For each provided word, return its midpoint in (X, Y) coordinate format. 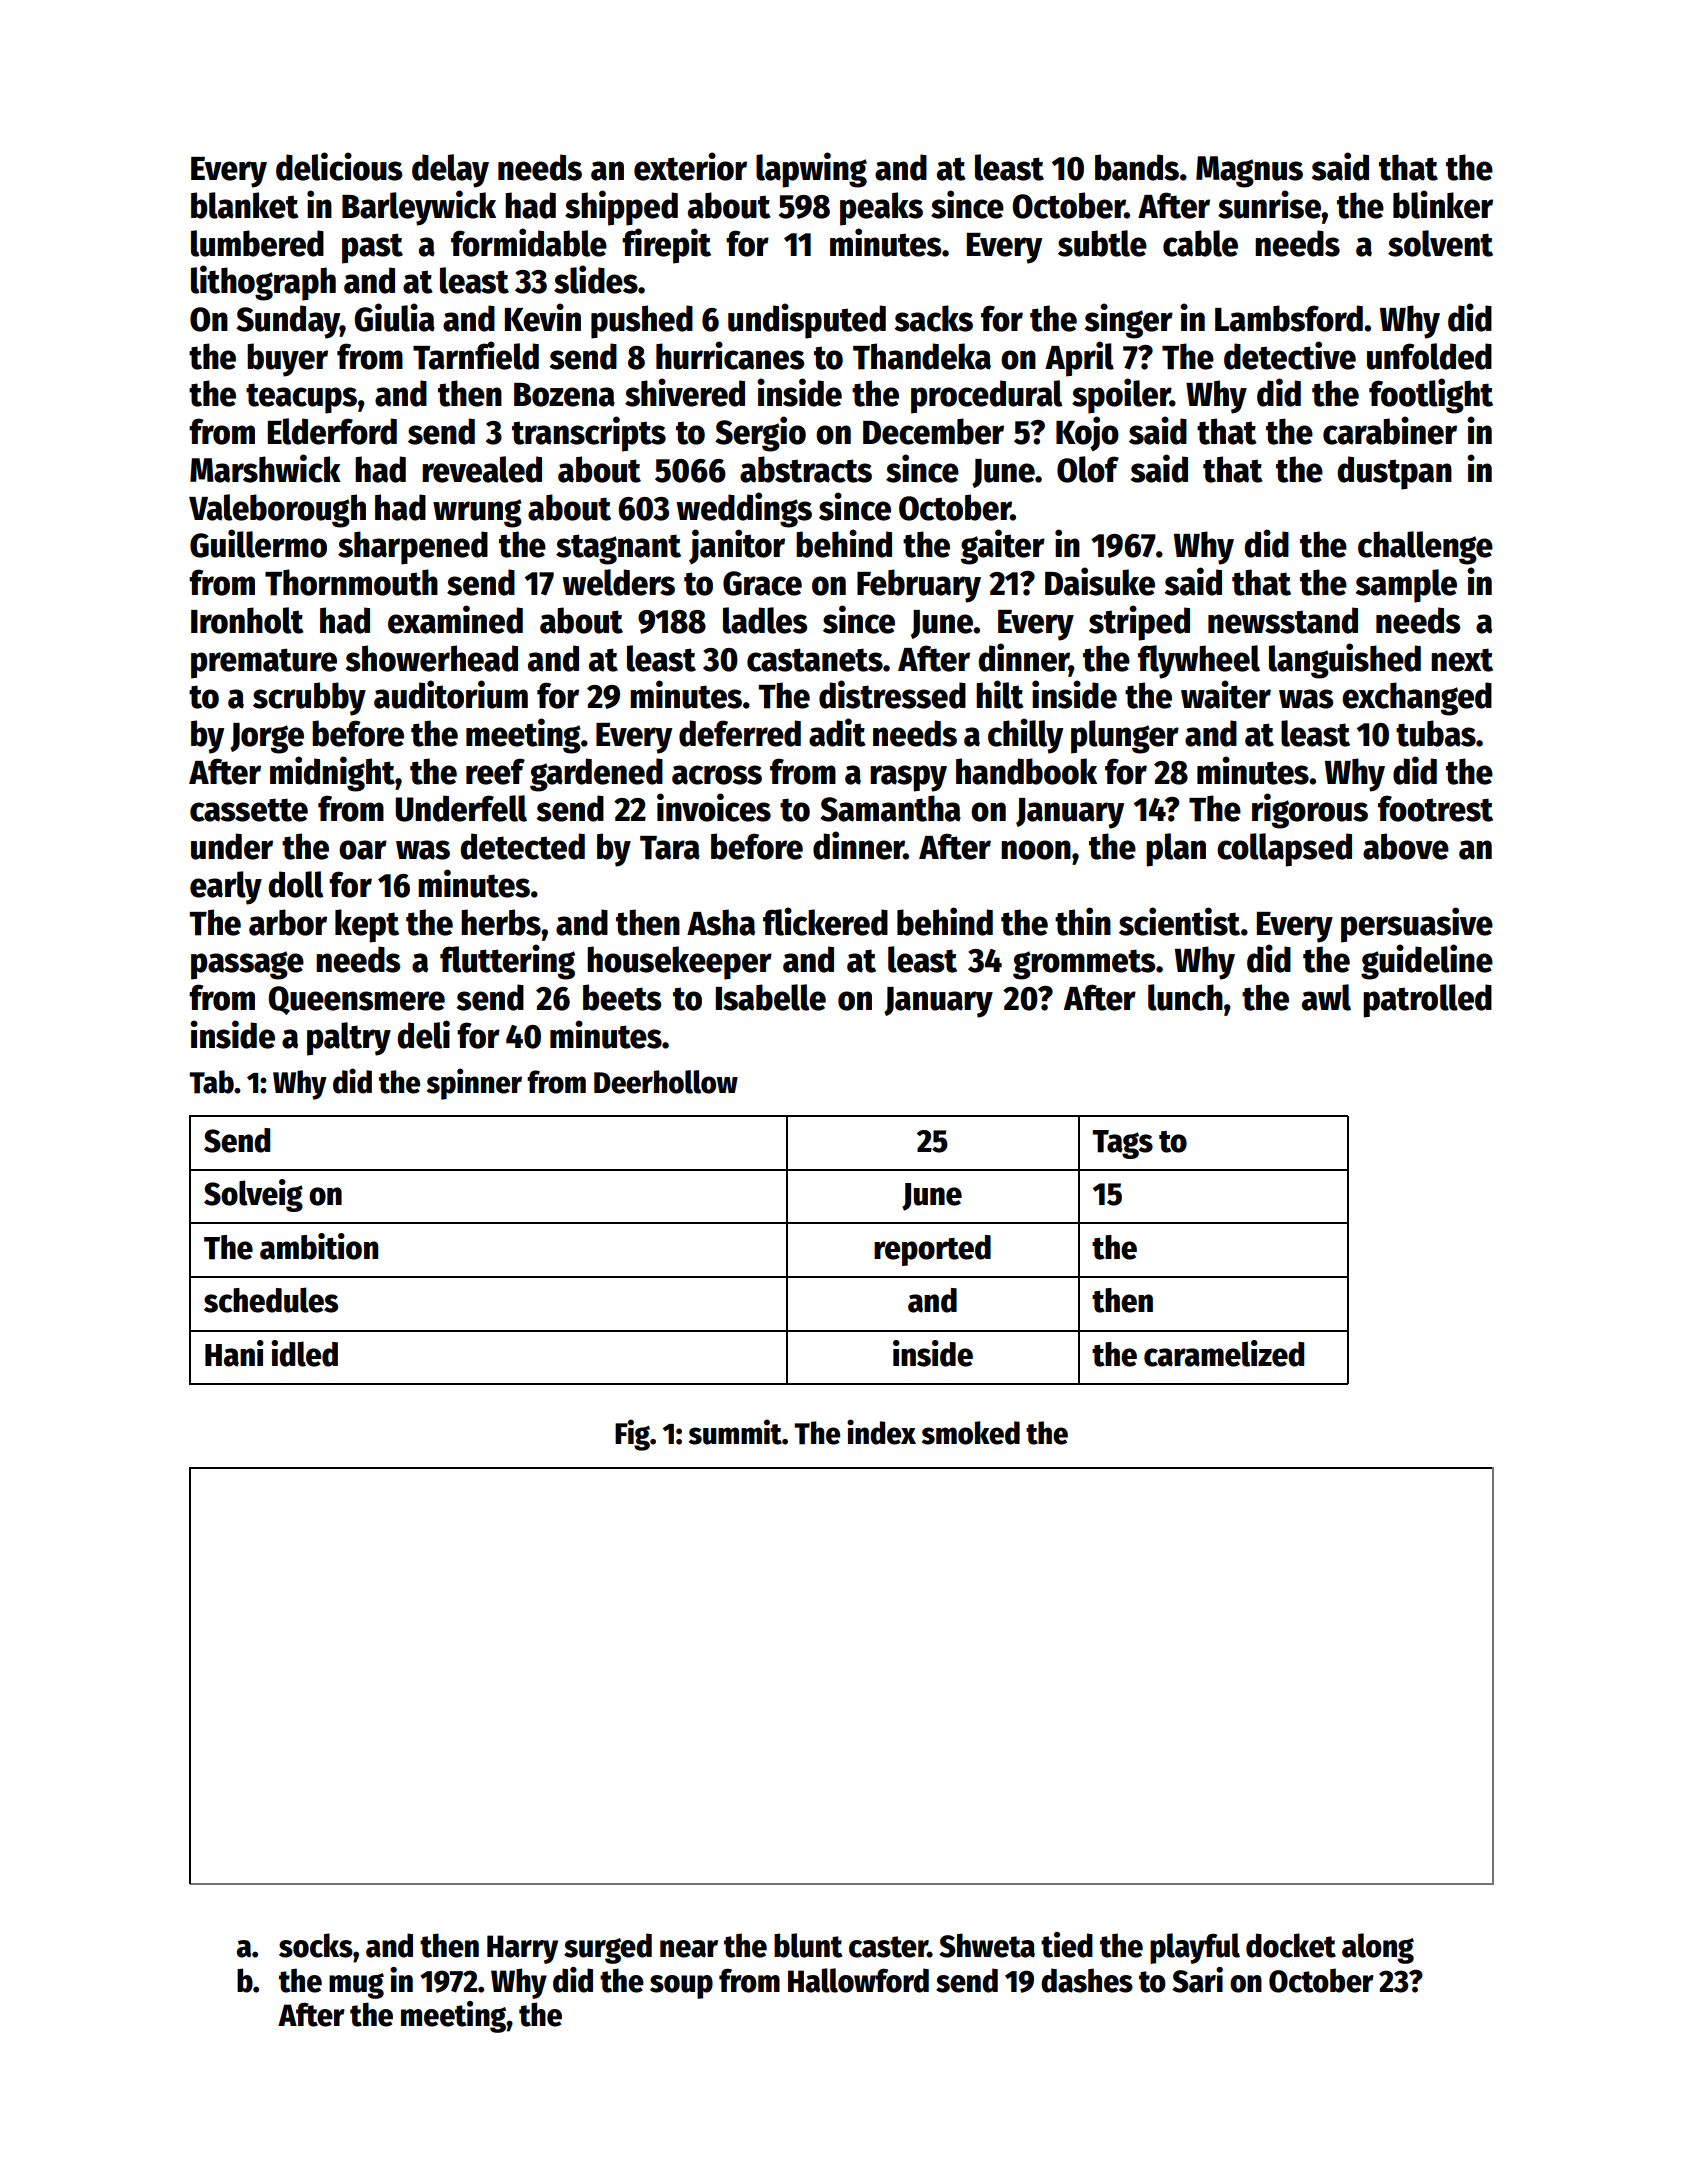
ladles (765, 620)
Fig (632, 1435)
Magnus (1249, 172)
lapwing (811, 170)
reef (495, 771)
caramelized (1224, 1353)
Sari (1197, 1980)
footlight (1431, 396)
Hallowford (858, 1980)
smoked (971, 1433)
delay (450, 171)
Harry (522, 1949)
